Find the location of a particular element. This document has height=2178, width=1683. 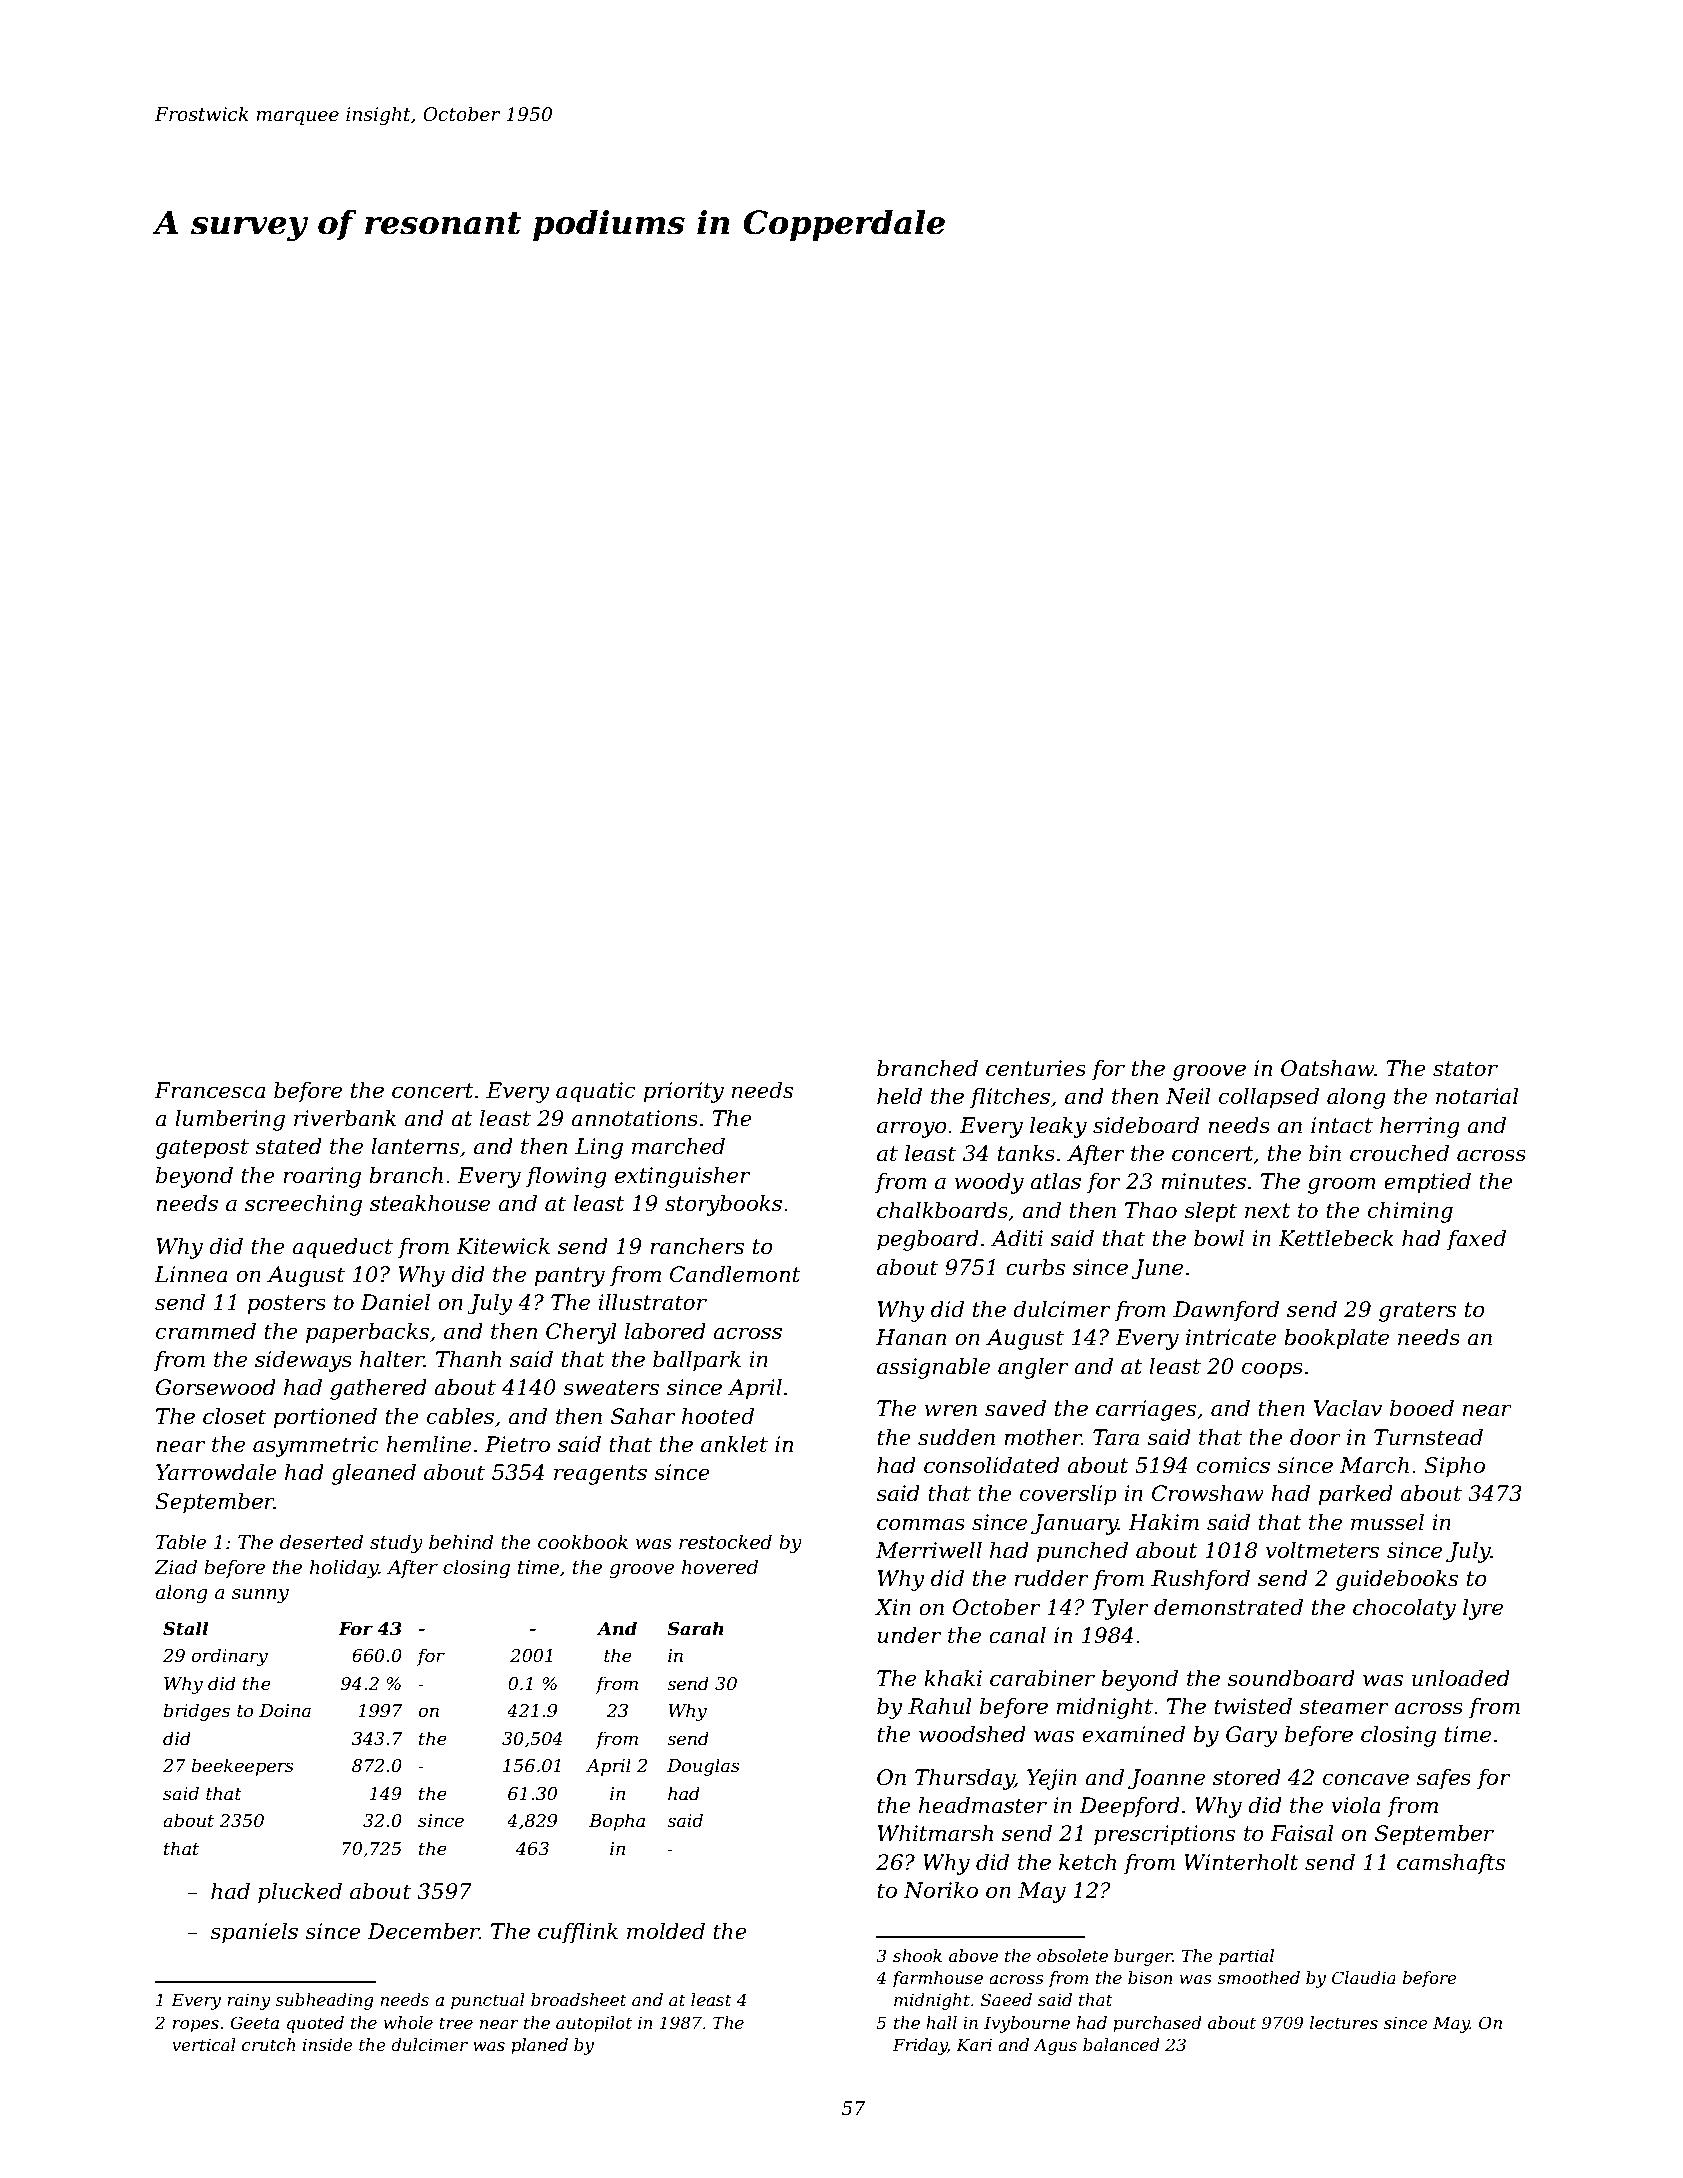

shook is located at coordinates (917, 1955).
